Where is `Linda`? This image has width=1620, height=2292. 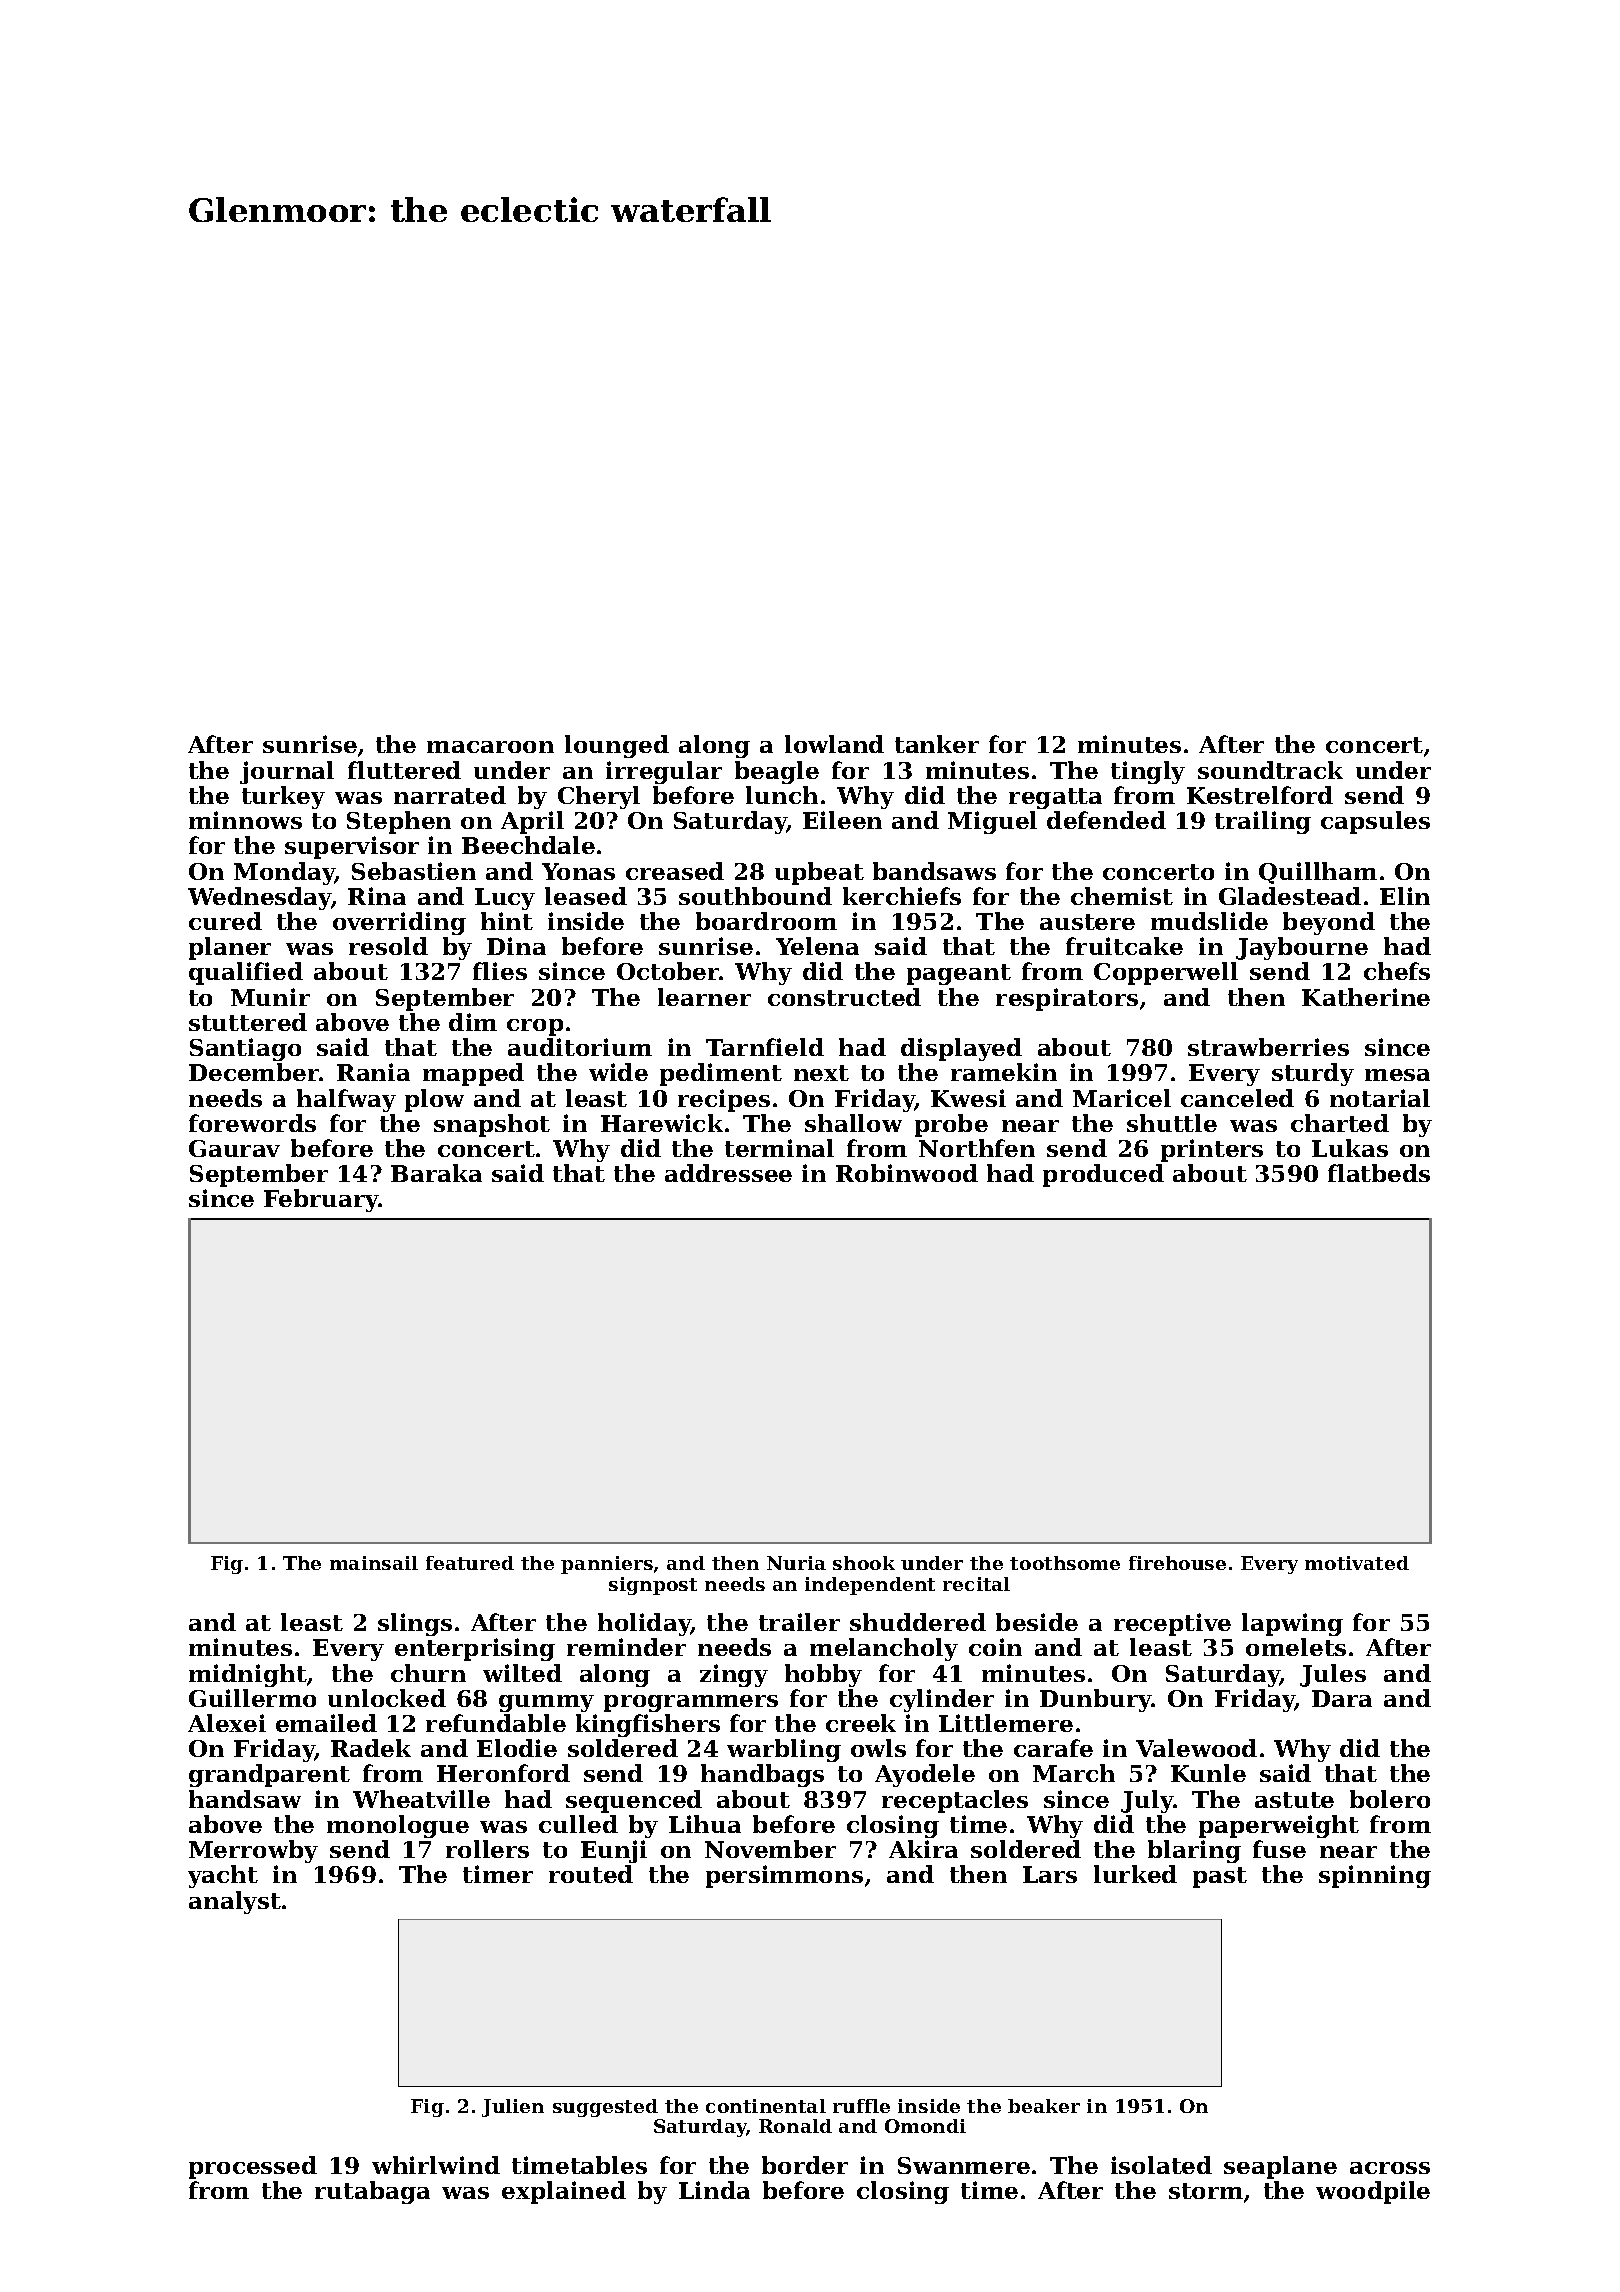
Linda is located at coordinates (714, 2190).
